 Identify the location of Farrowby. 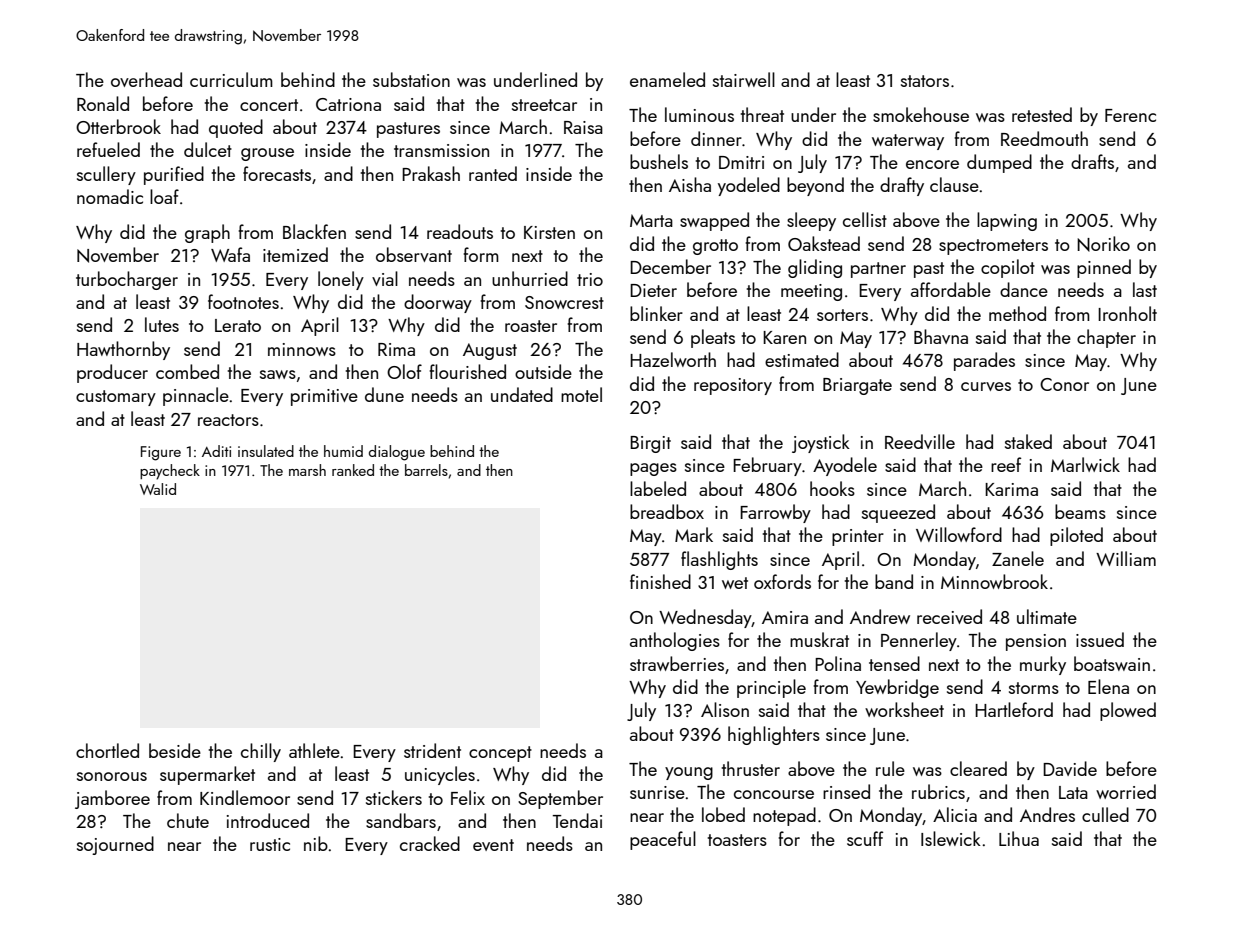
(775, 513).
